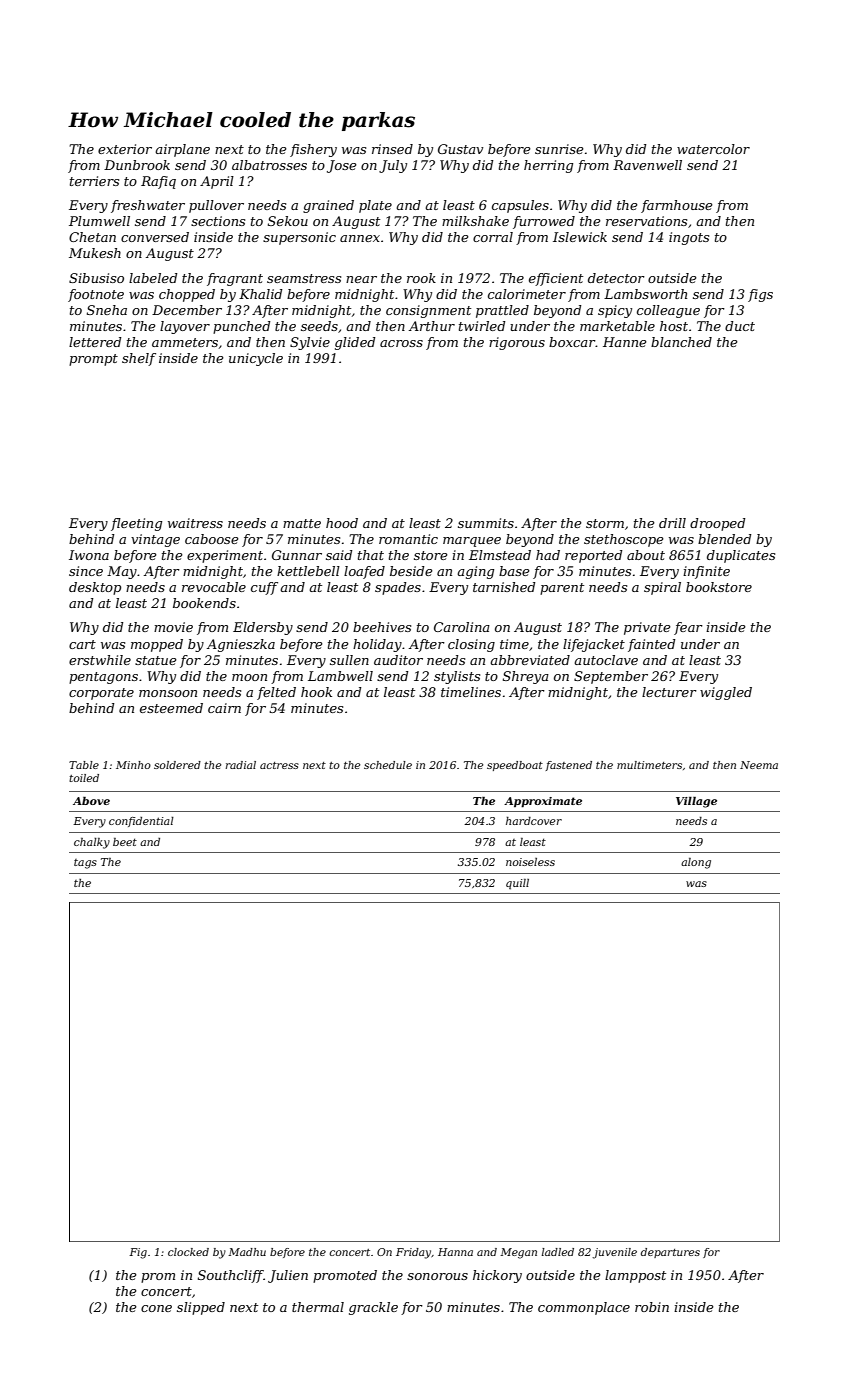 This screenshot has width=849, height=1400. Describe the element at coordinates (713, 149) in the screenshot. I see `watercolor` at that location.
